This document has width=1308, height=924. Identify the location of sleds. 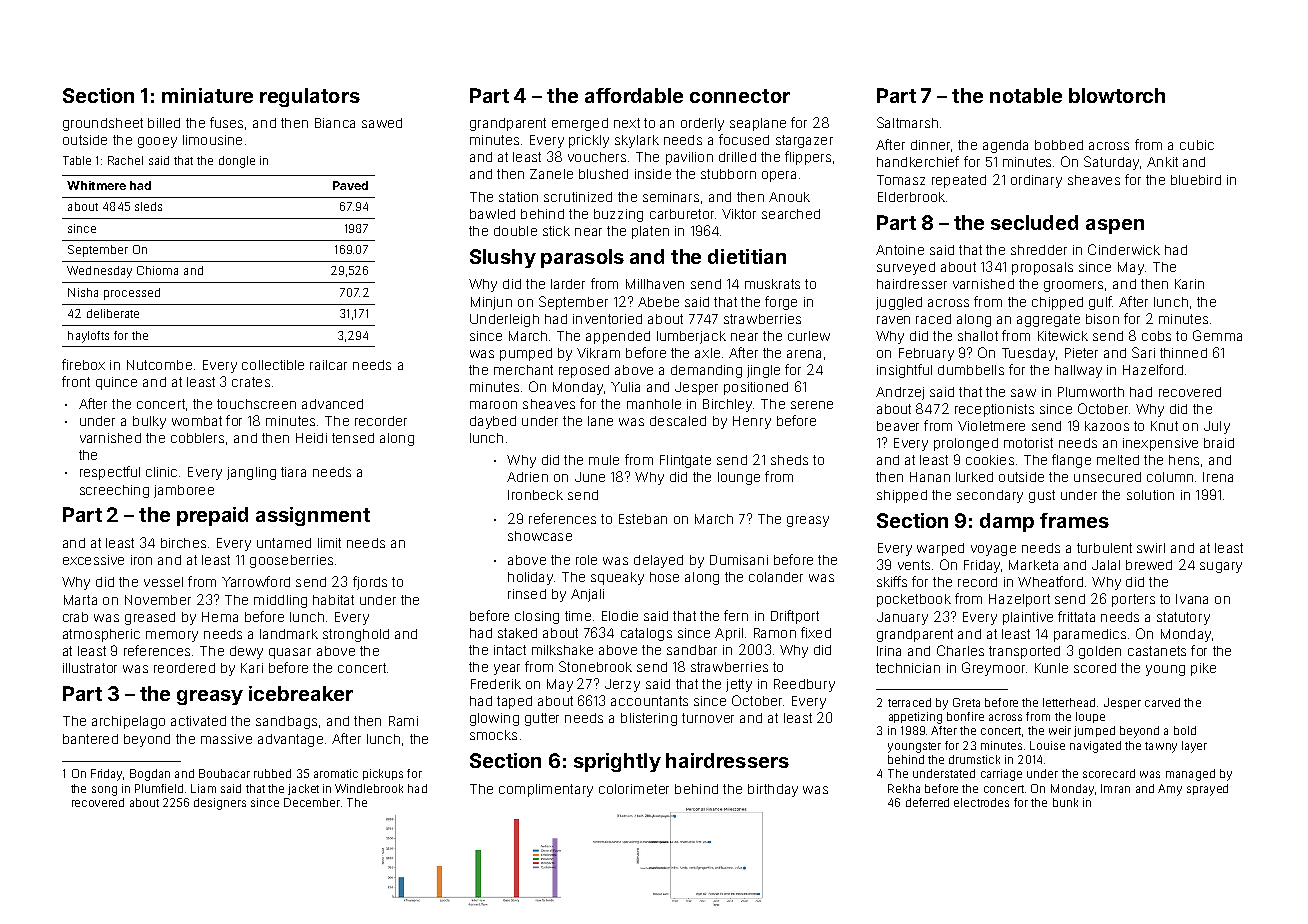
(148, 206).
